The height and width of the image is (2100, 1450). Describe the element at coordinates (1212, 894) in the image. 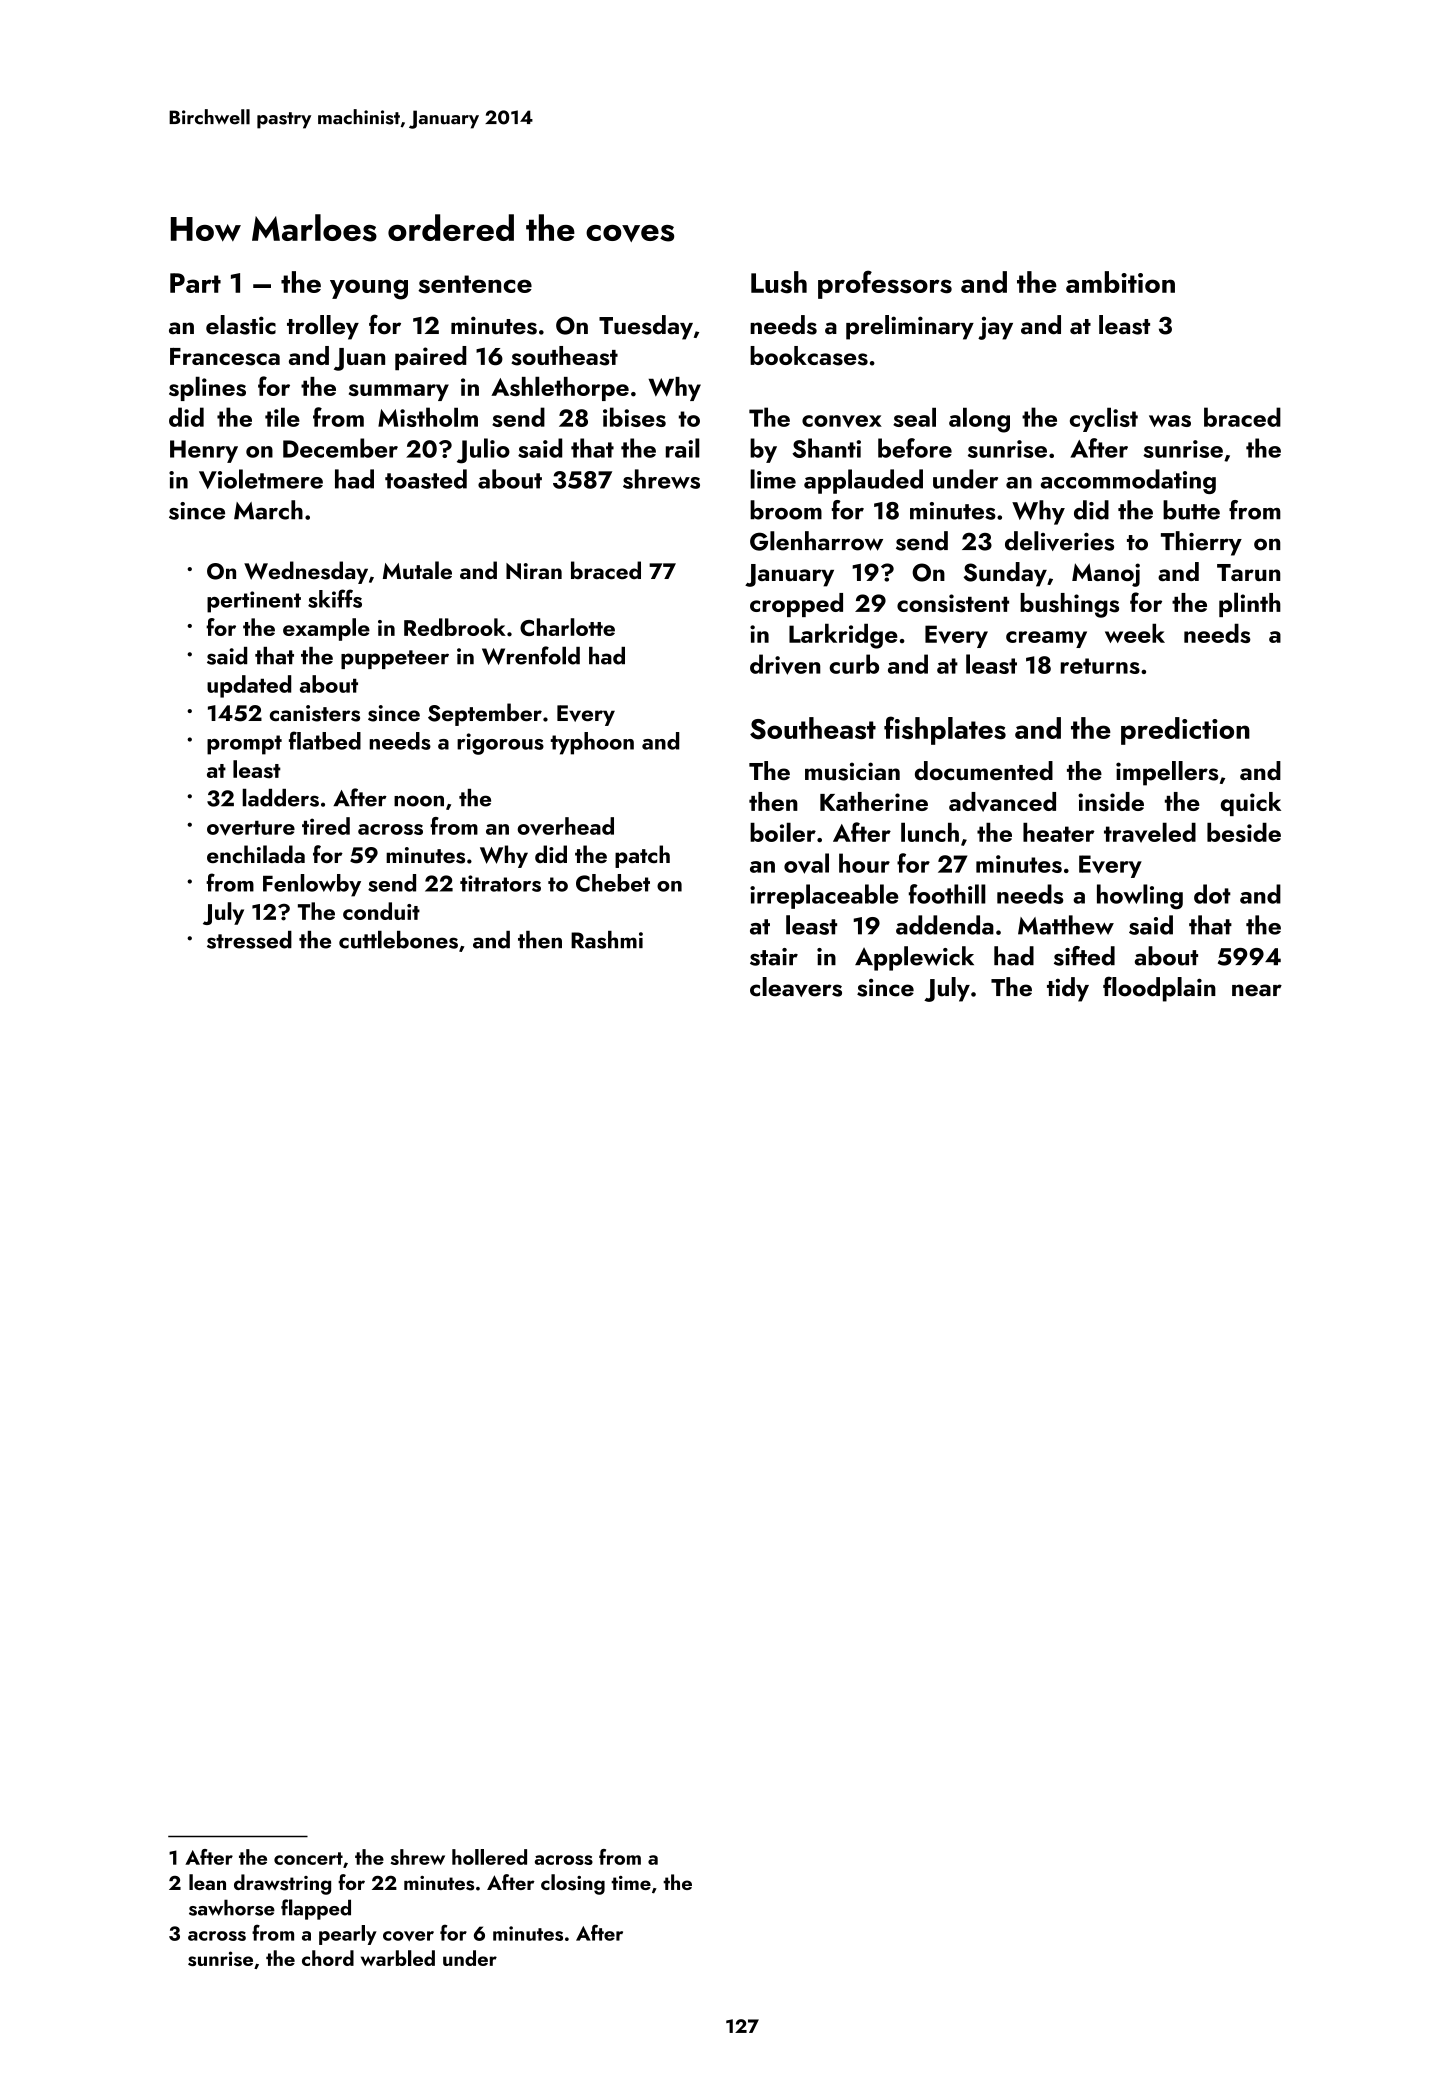

I see `dot` at that location.
